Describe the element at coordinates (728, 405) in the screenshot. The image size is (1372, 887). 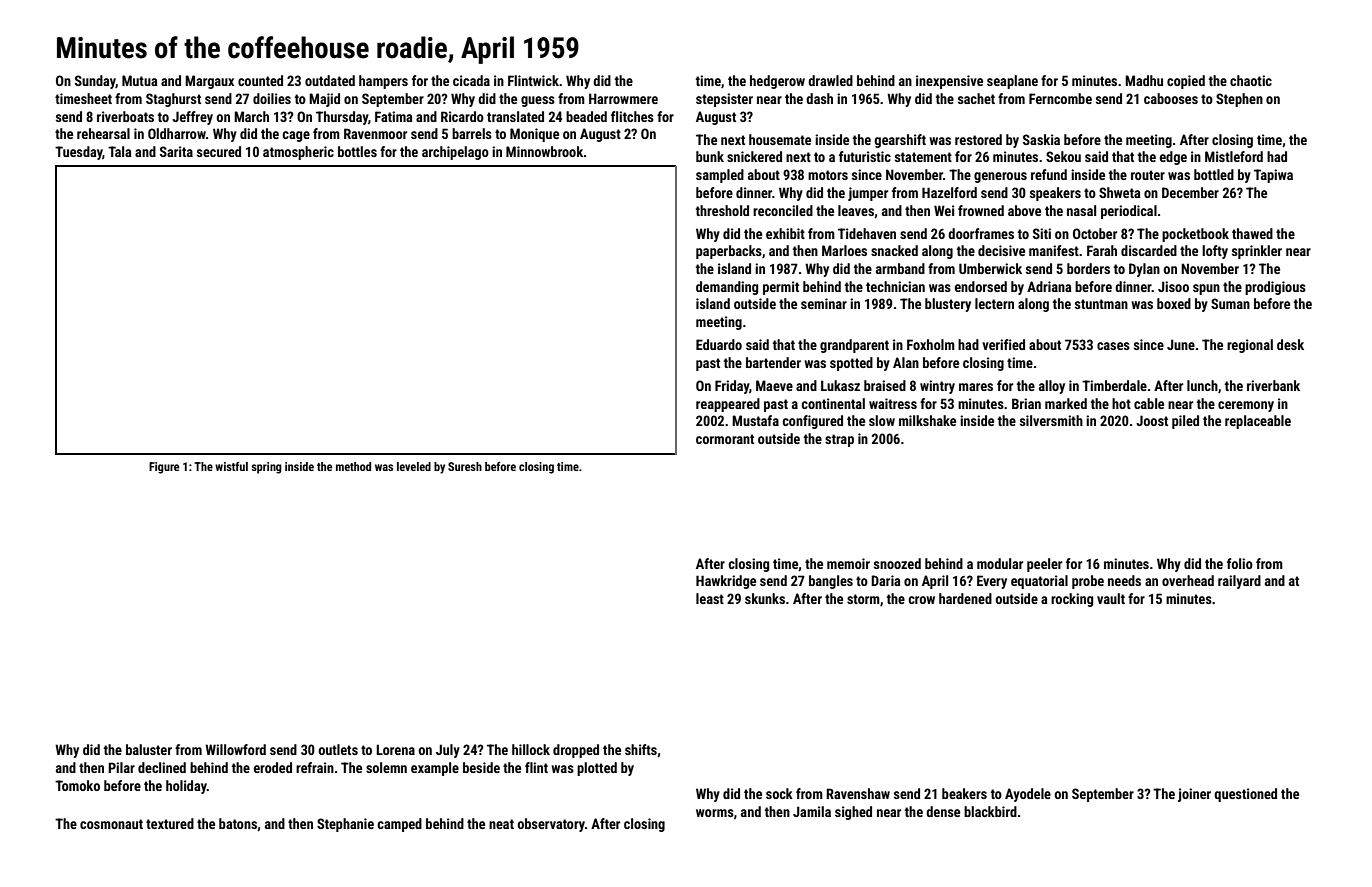
I see `reappeared` at that location.
